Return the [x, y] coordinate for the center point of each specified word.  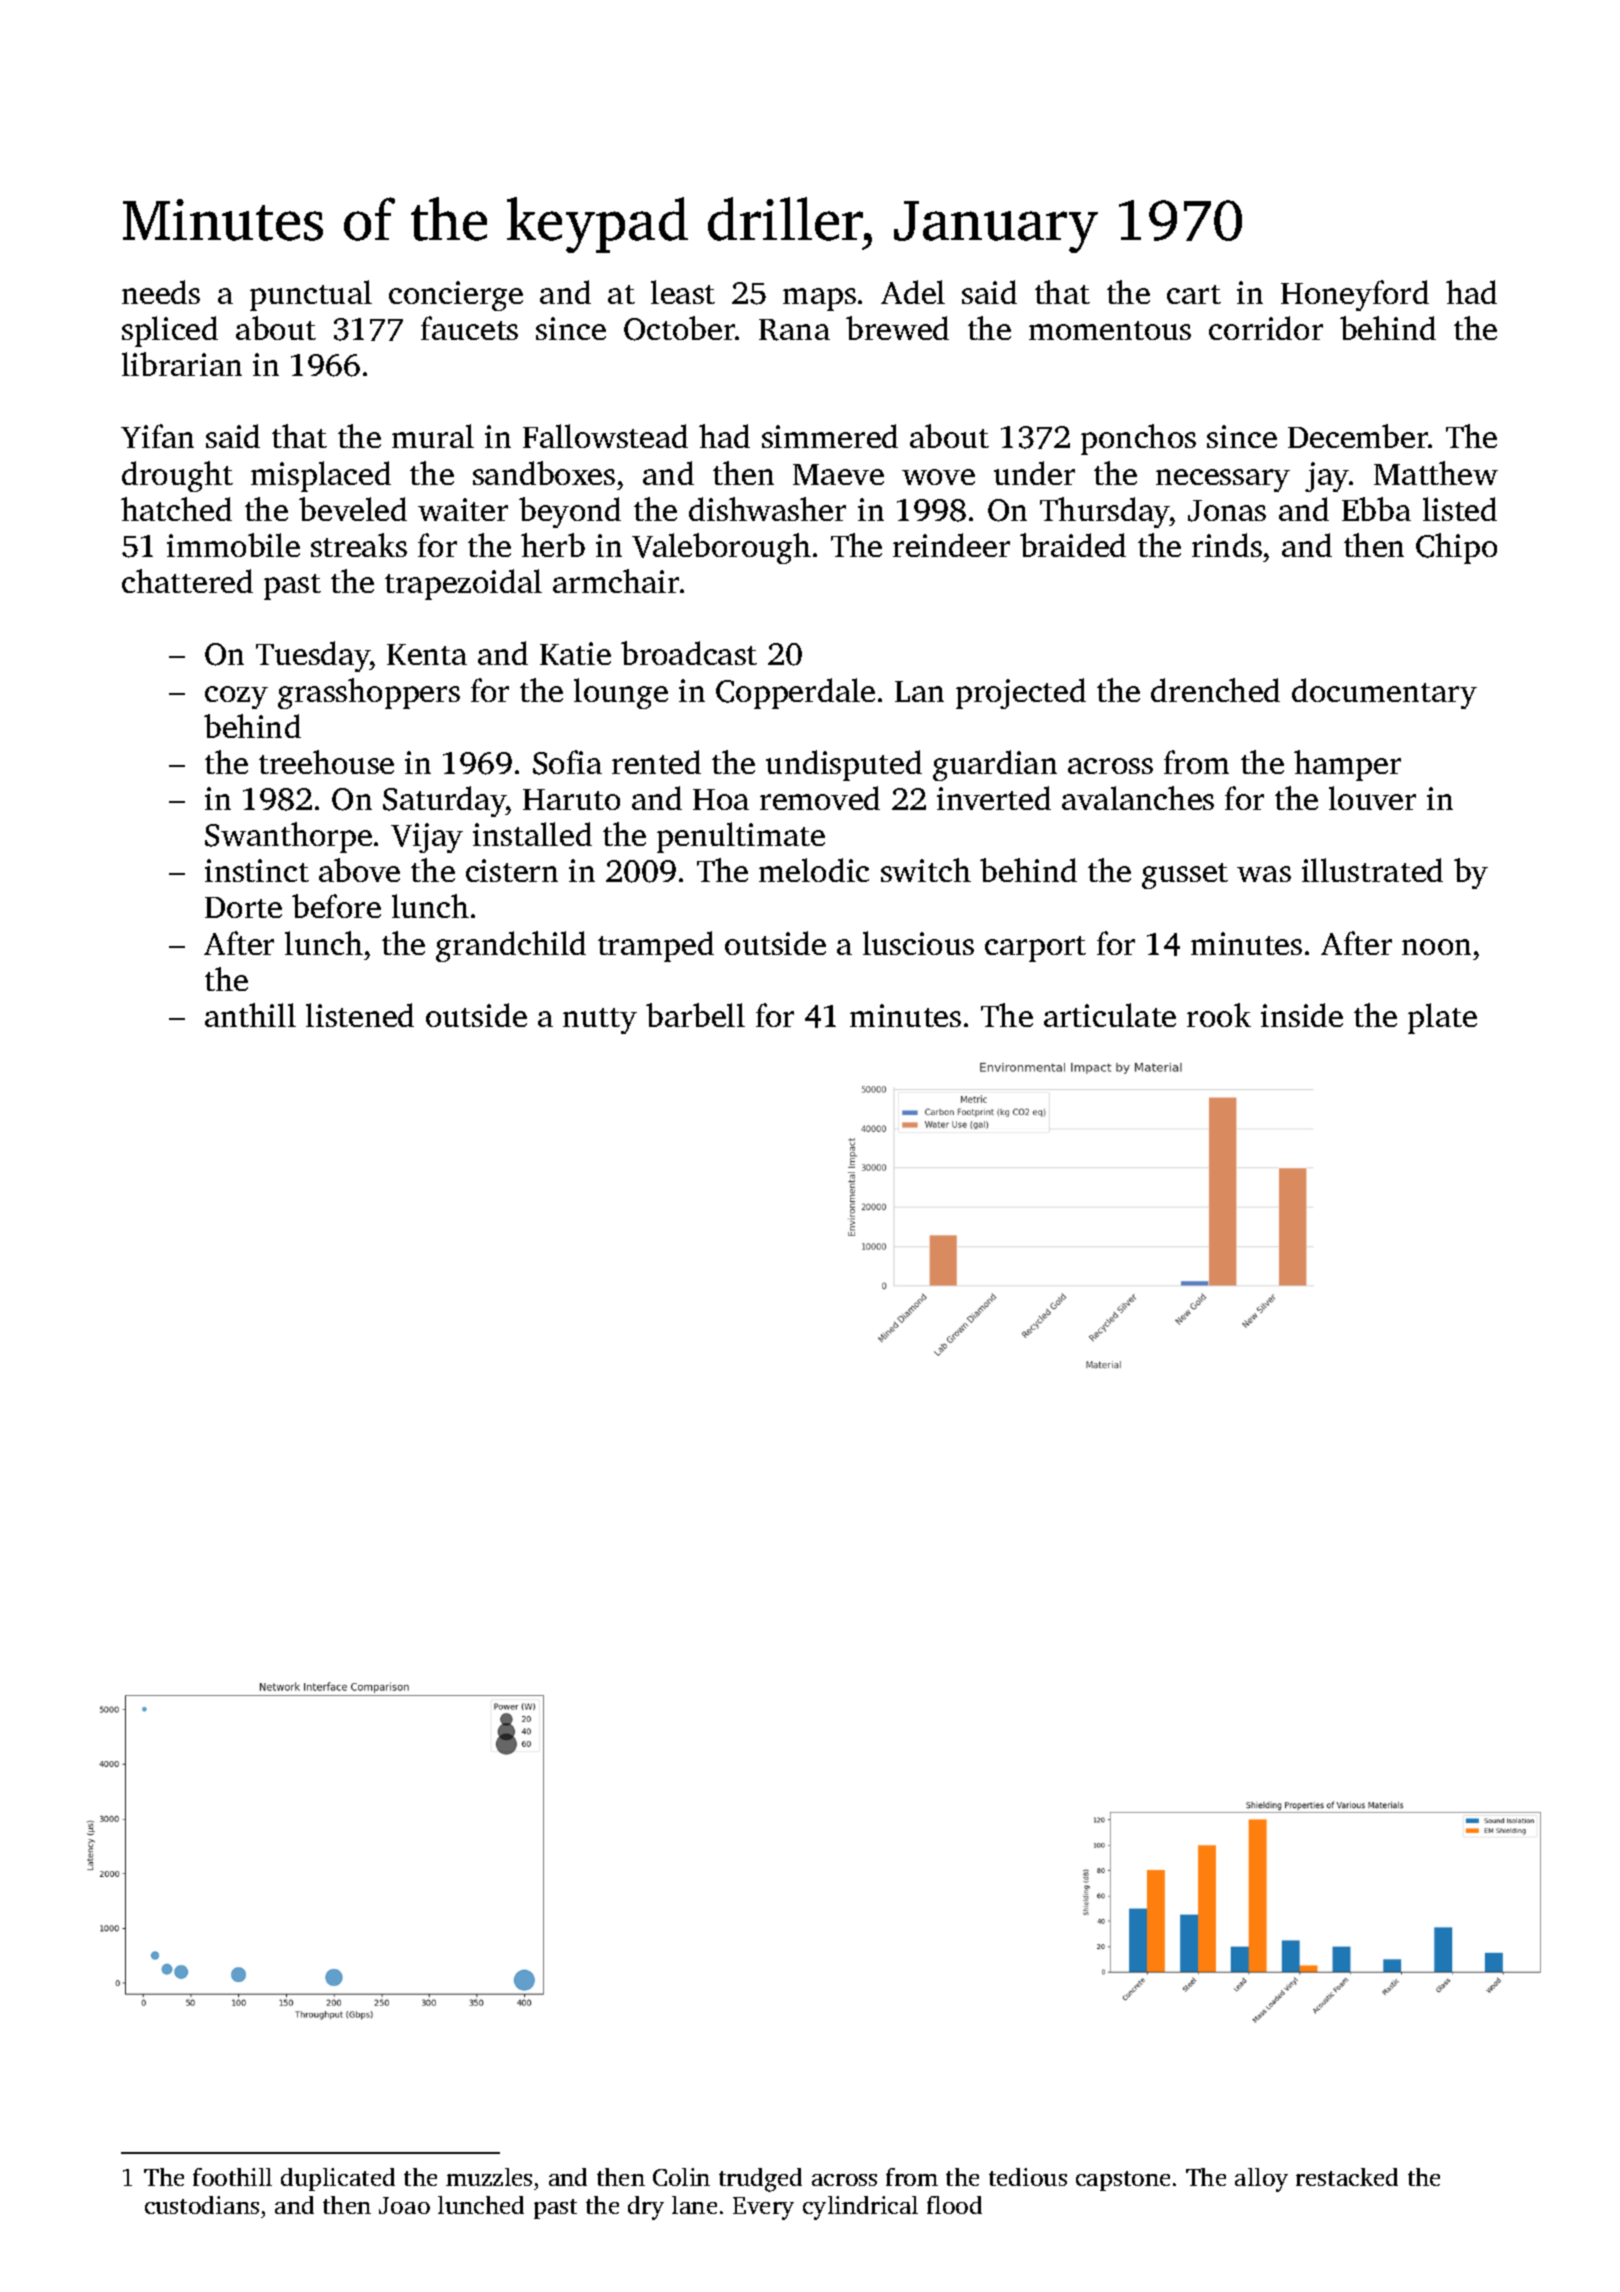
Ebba [1376, 509]
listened [360, 1015]
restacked [1347, 2177]
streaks [359, 545]
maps [819, 299]
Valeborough [721, 548]
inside [1302, 1015]
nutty [600, 1021]
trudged [760, 2180]
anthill [250, 1015]
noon [1436, 947]
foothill [232, 2177]
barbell [695, 1015]
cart [1194, 294]
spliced [170, 331]
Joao [404, 2205]
